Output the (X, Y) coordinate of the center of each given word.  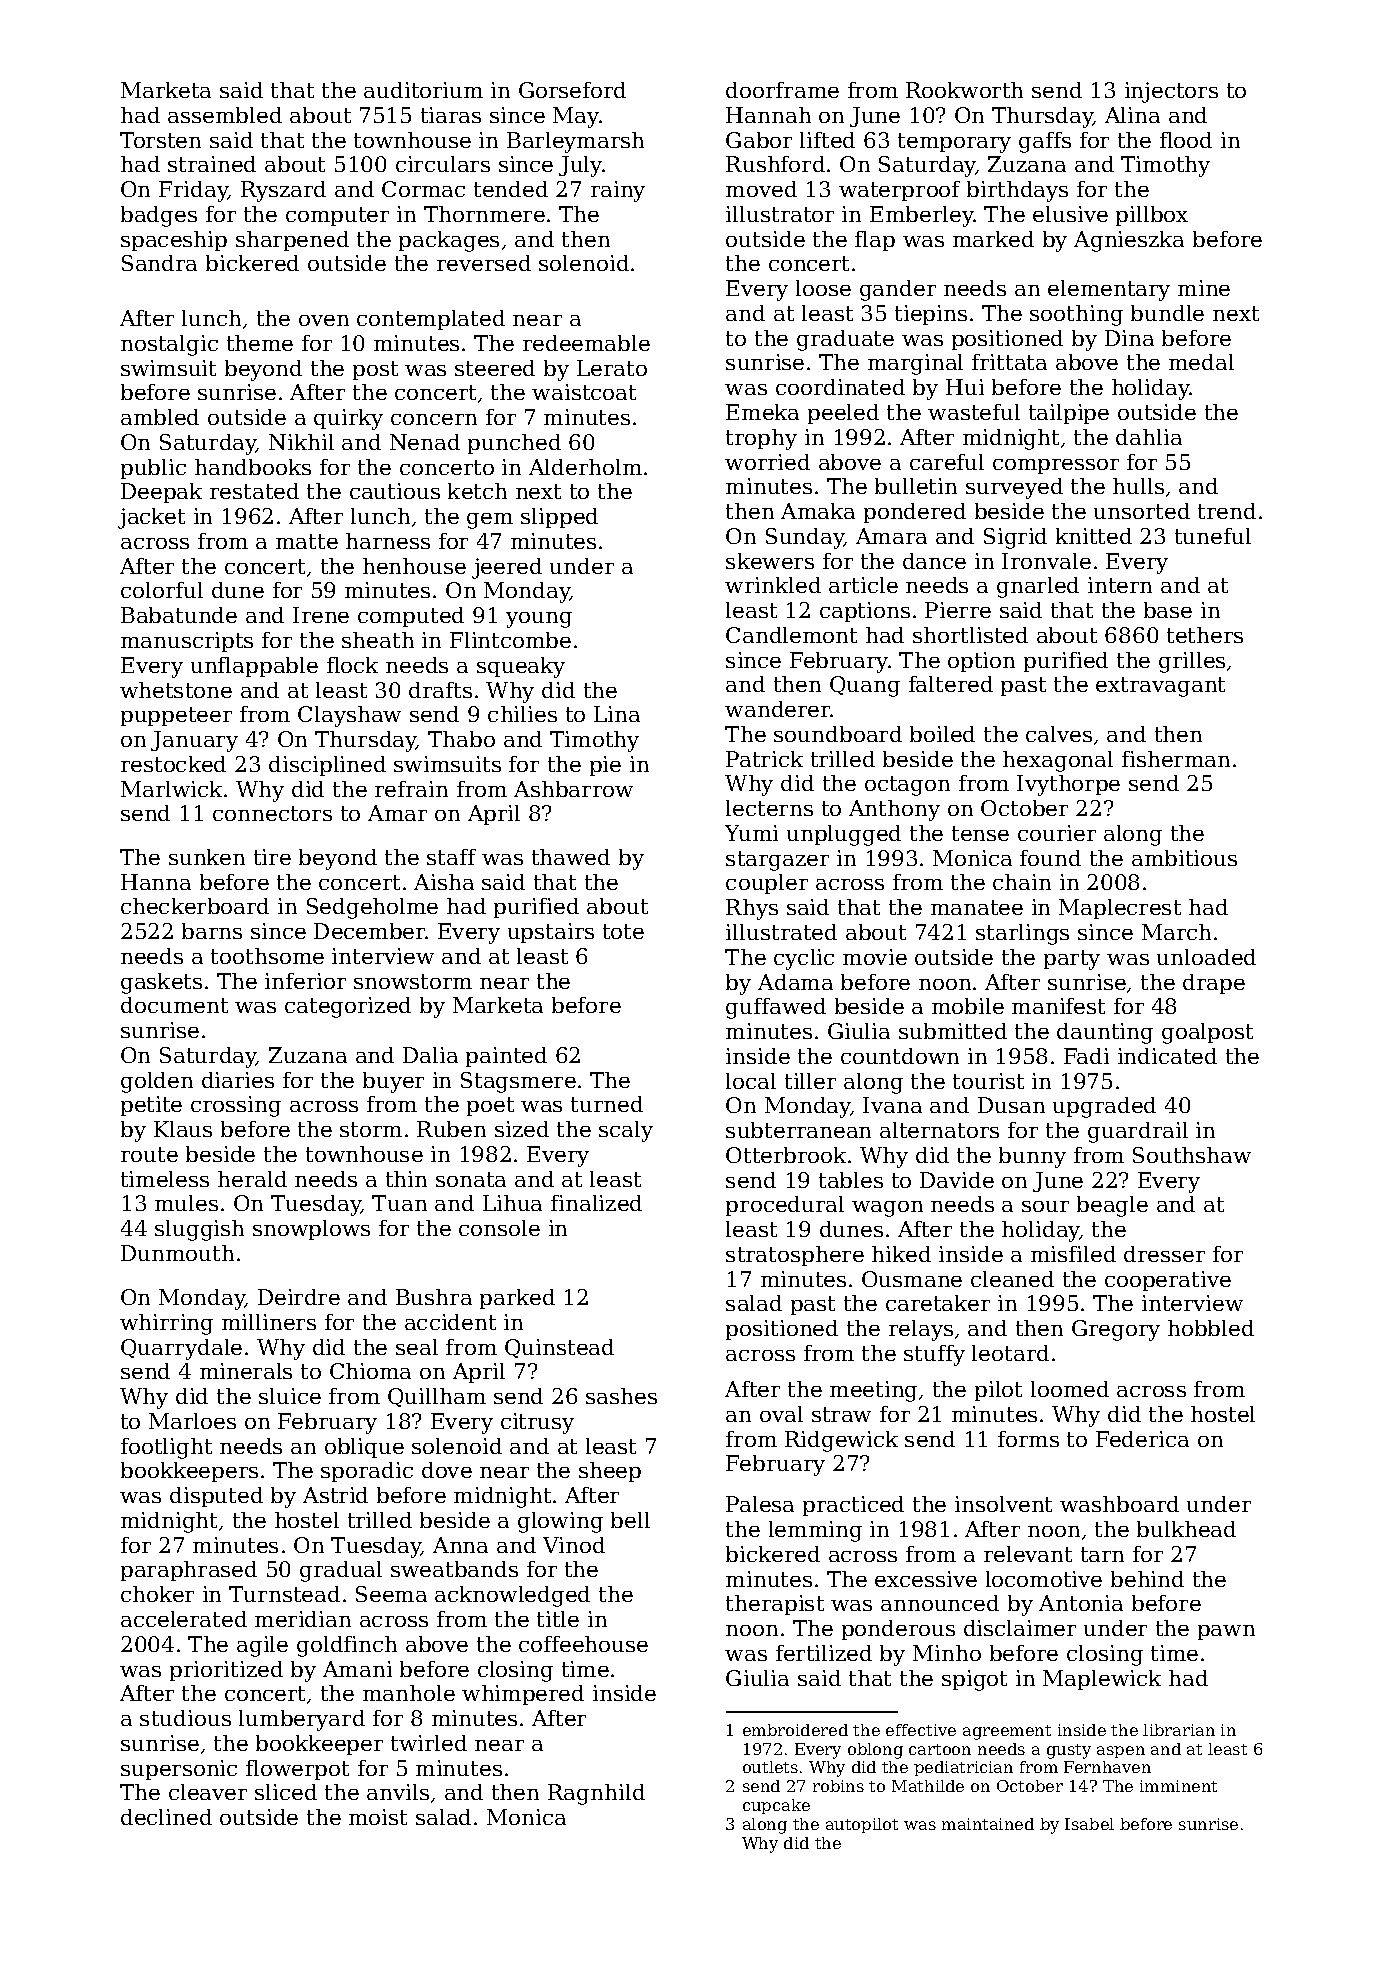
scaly (626, 1131)
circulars (443, 164)
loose (823, 288)
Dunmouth (177, 1253)
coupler (767, 884)
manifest (1058, 1006)
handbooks (253, 467)
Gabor (759, 140)
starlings (1022, 934)
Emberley (922, 216)
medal (1201, 362)
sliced (286, 1792)
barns (212, 931)
